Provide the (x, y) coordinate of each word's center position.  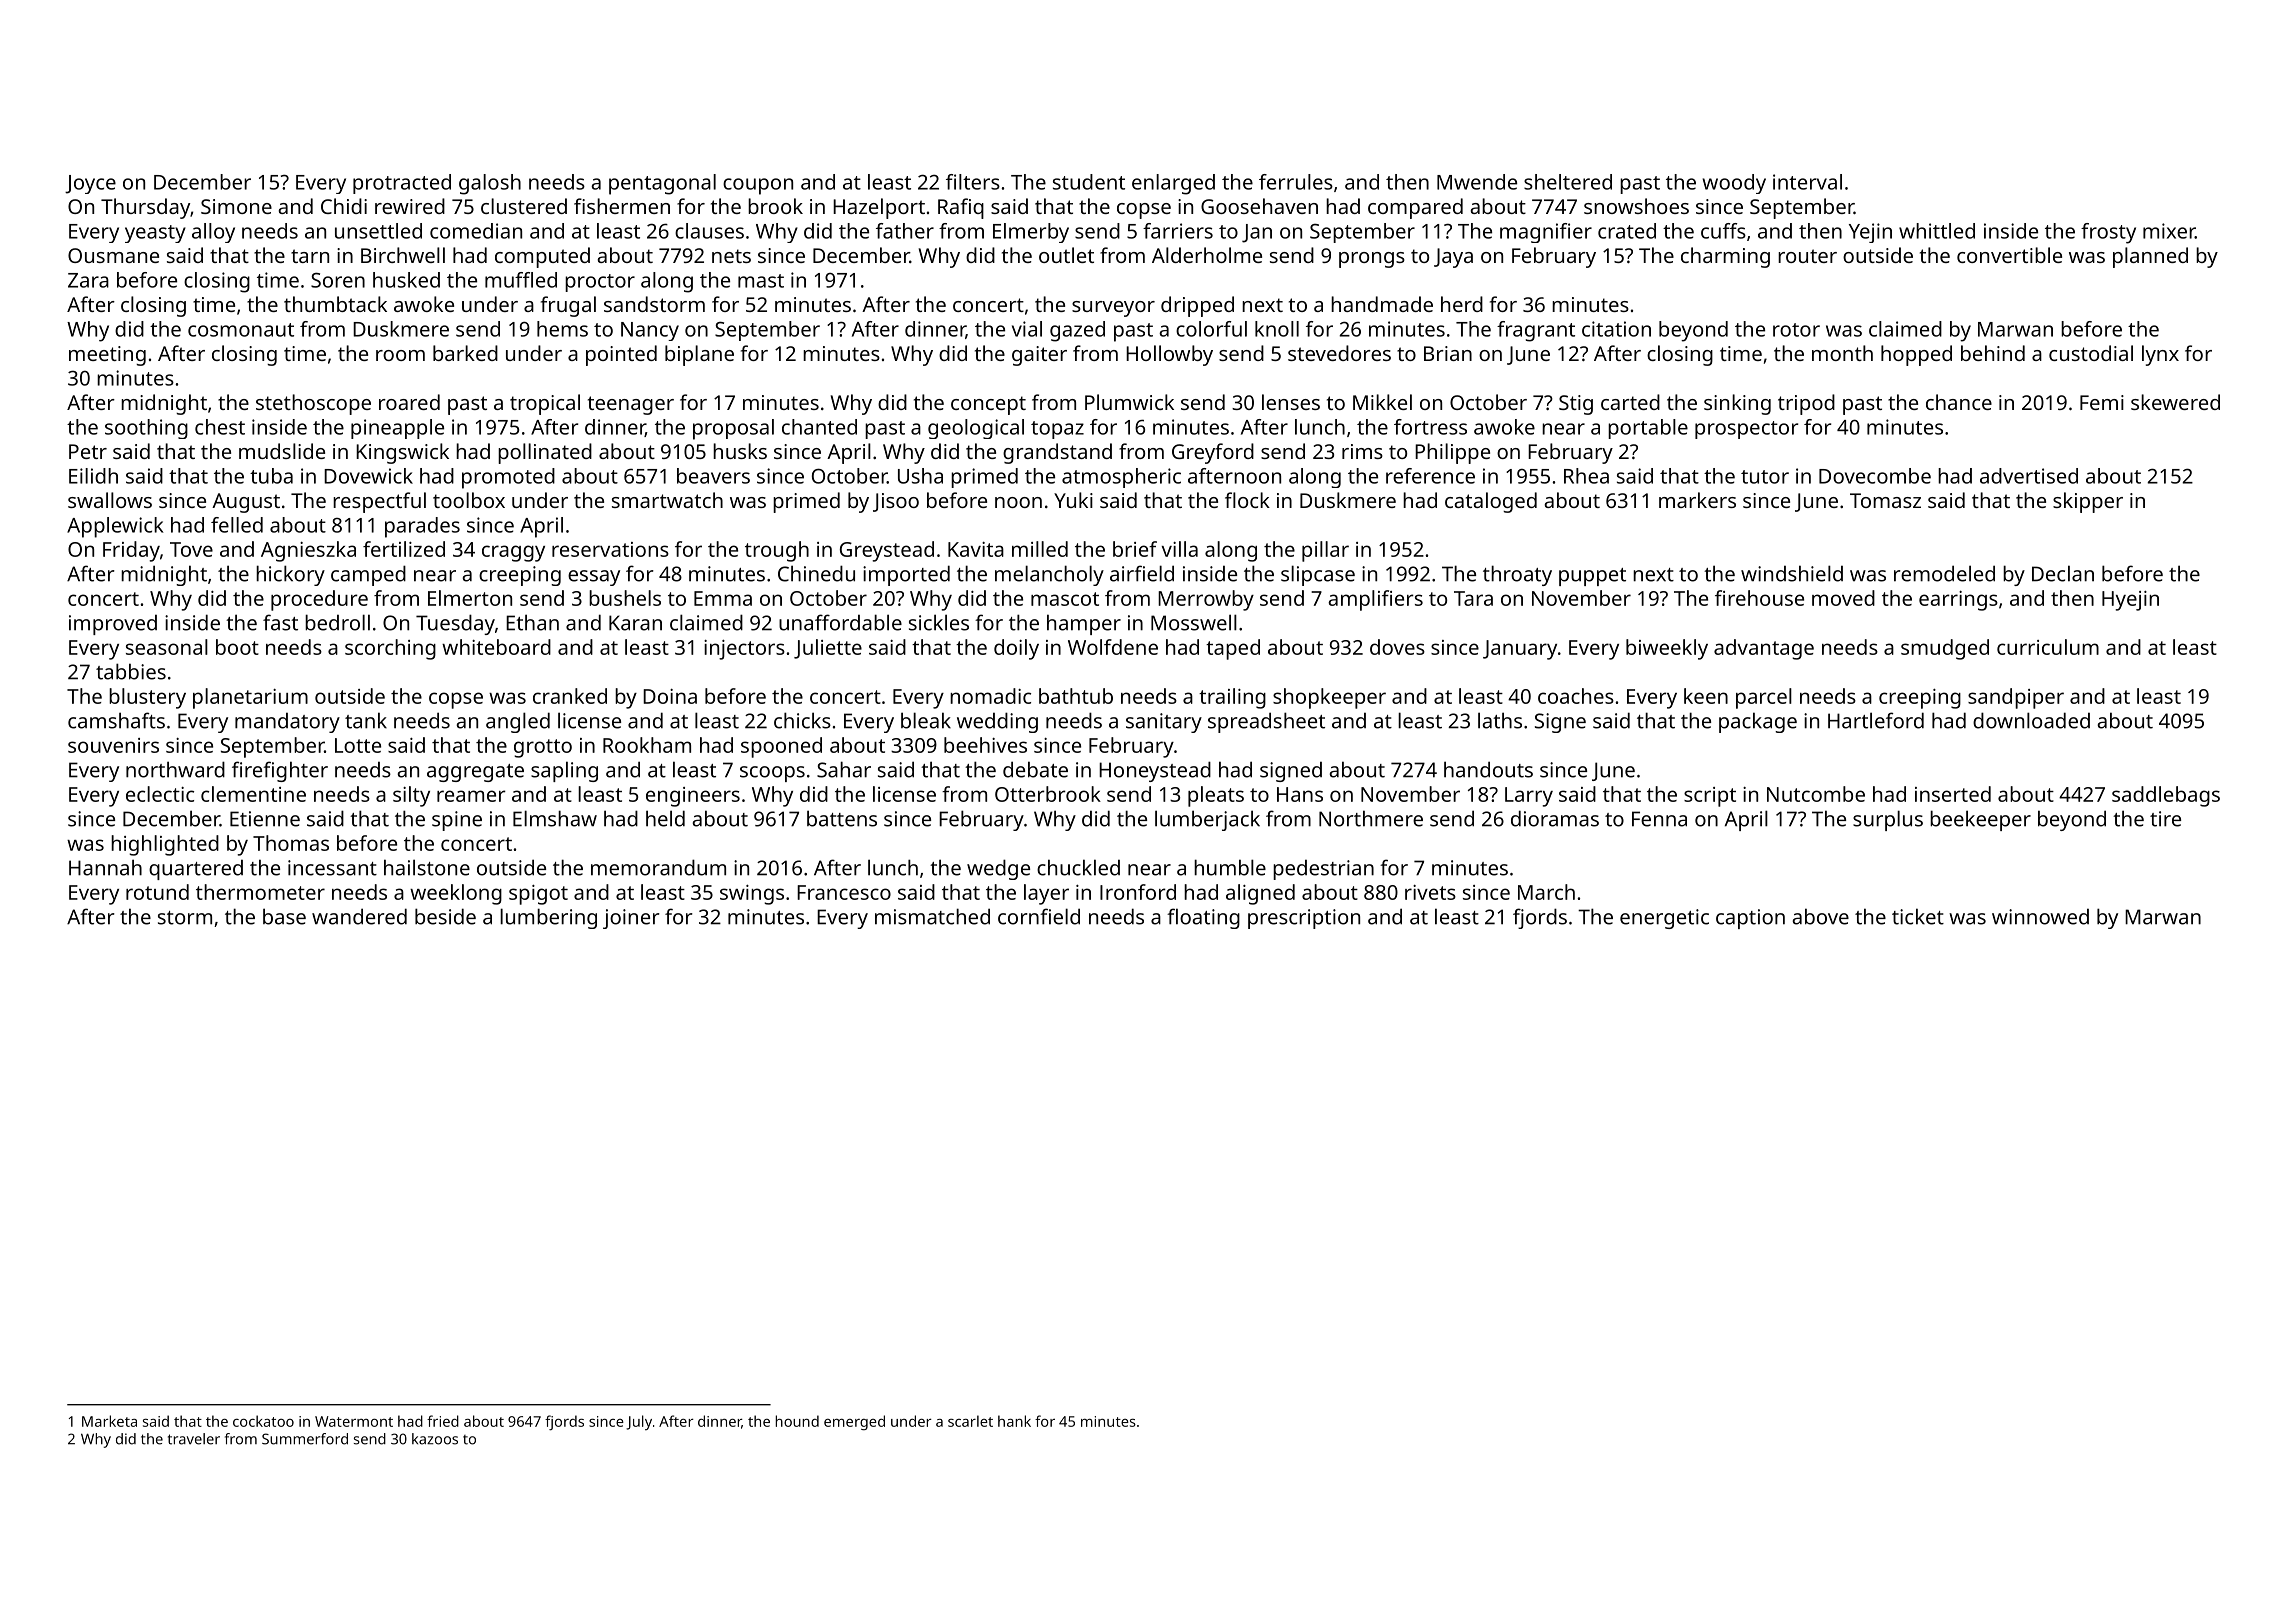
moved (1843, 598)
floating (1203, 918)
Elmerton (470, 598)
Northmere (1371, 818)
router (1807, 256)
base (284, 916)
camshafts (116, 720)
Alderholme (1207, 255)
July (639, 1422)
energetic (1664, 919)
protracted (402, 184)
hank (1014, 1421)
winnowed (2040, 916)
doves (1397, 647)
